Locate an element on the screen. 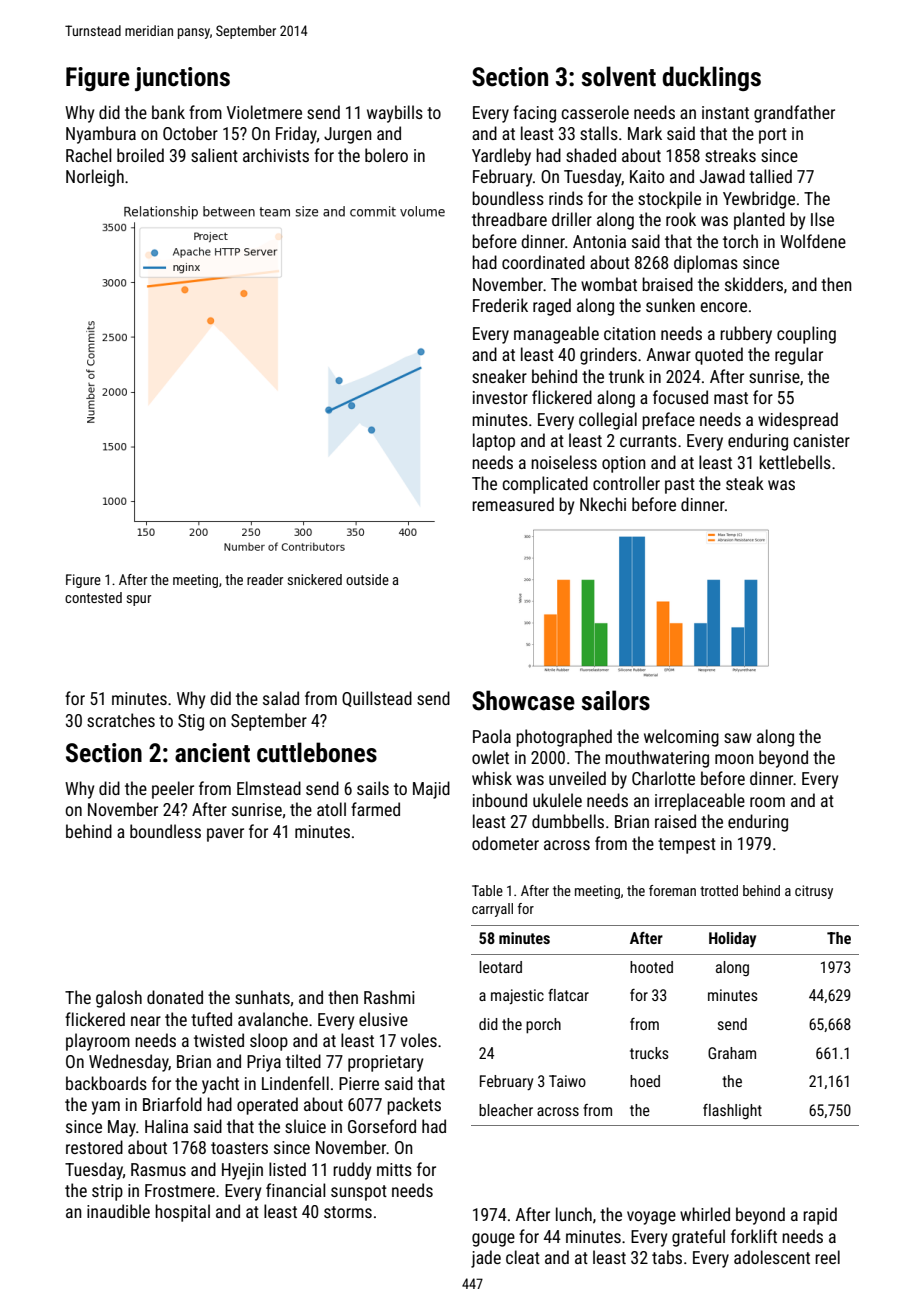 The height and width of the screenshot is (1308, 924). inaudible is located at coordinates (118, 1211).
